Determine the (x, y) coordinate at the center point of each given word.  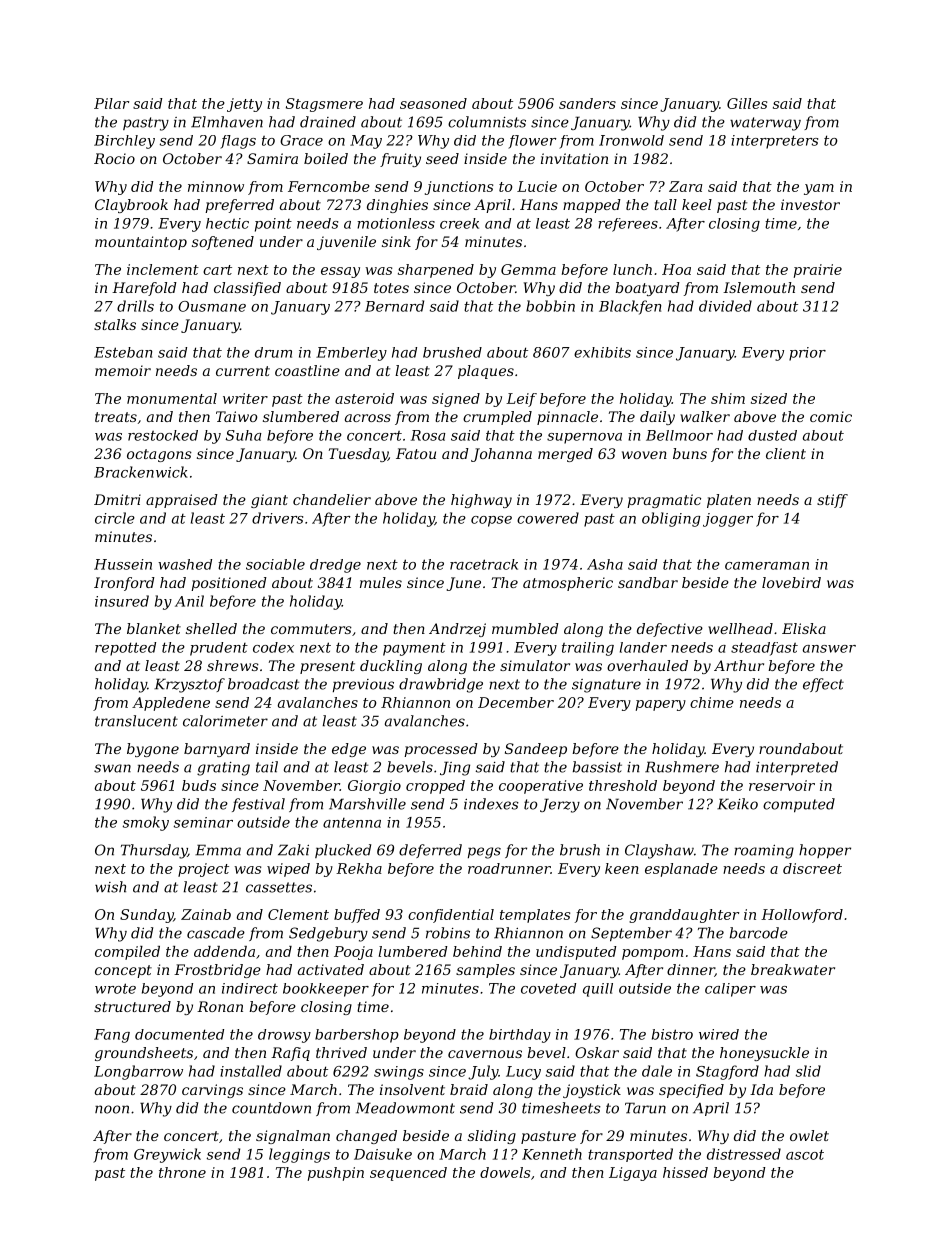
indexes (491, 804)
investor (810, 204)
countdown (271, 1108)
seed (442, 158)
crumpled (497, 418)
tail (267, 767)
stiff (832, 501)
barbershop (357, 1036)
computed (799, 805)
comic (831, 416)
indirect (250, 988)
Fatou (416, 453)
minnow (216, 186)
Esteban (123, 352)
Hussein (123, 564)
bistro (672, 1034)
